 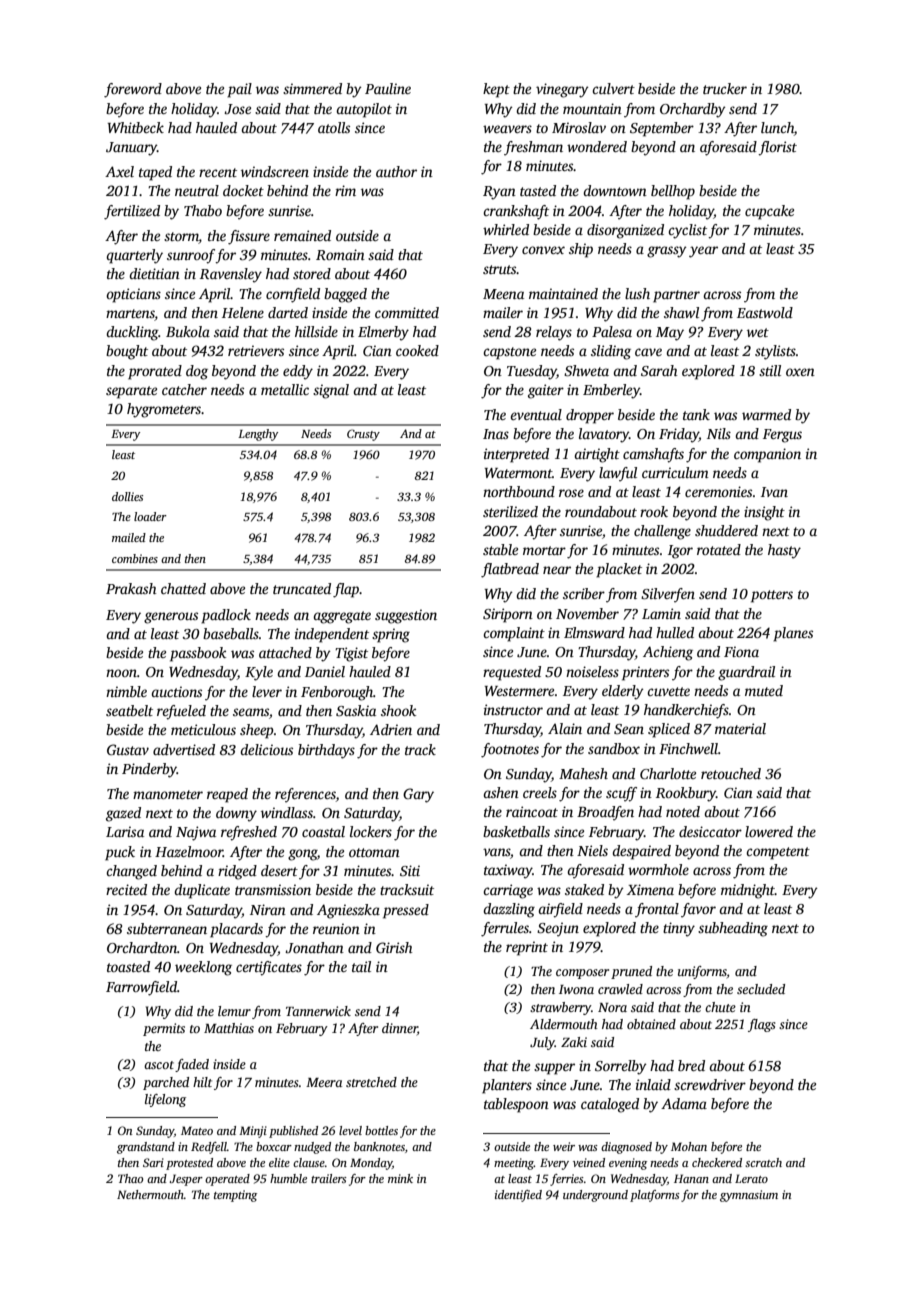 I want to click on despaired, so click(x=641, y=852).
